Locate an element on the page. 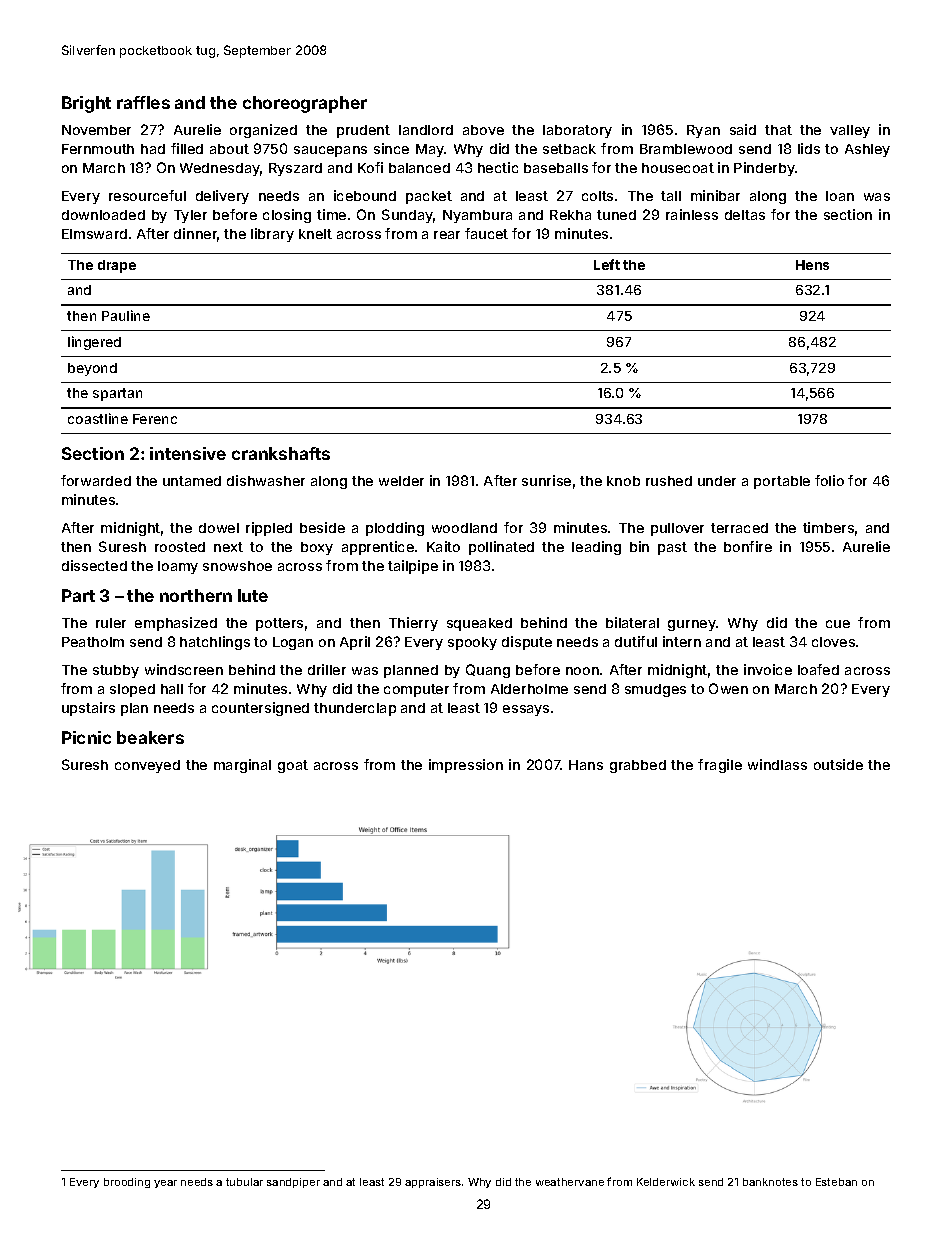 The width and height of the image is (952, 1233). driller is located at coordinates (327, 669).
